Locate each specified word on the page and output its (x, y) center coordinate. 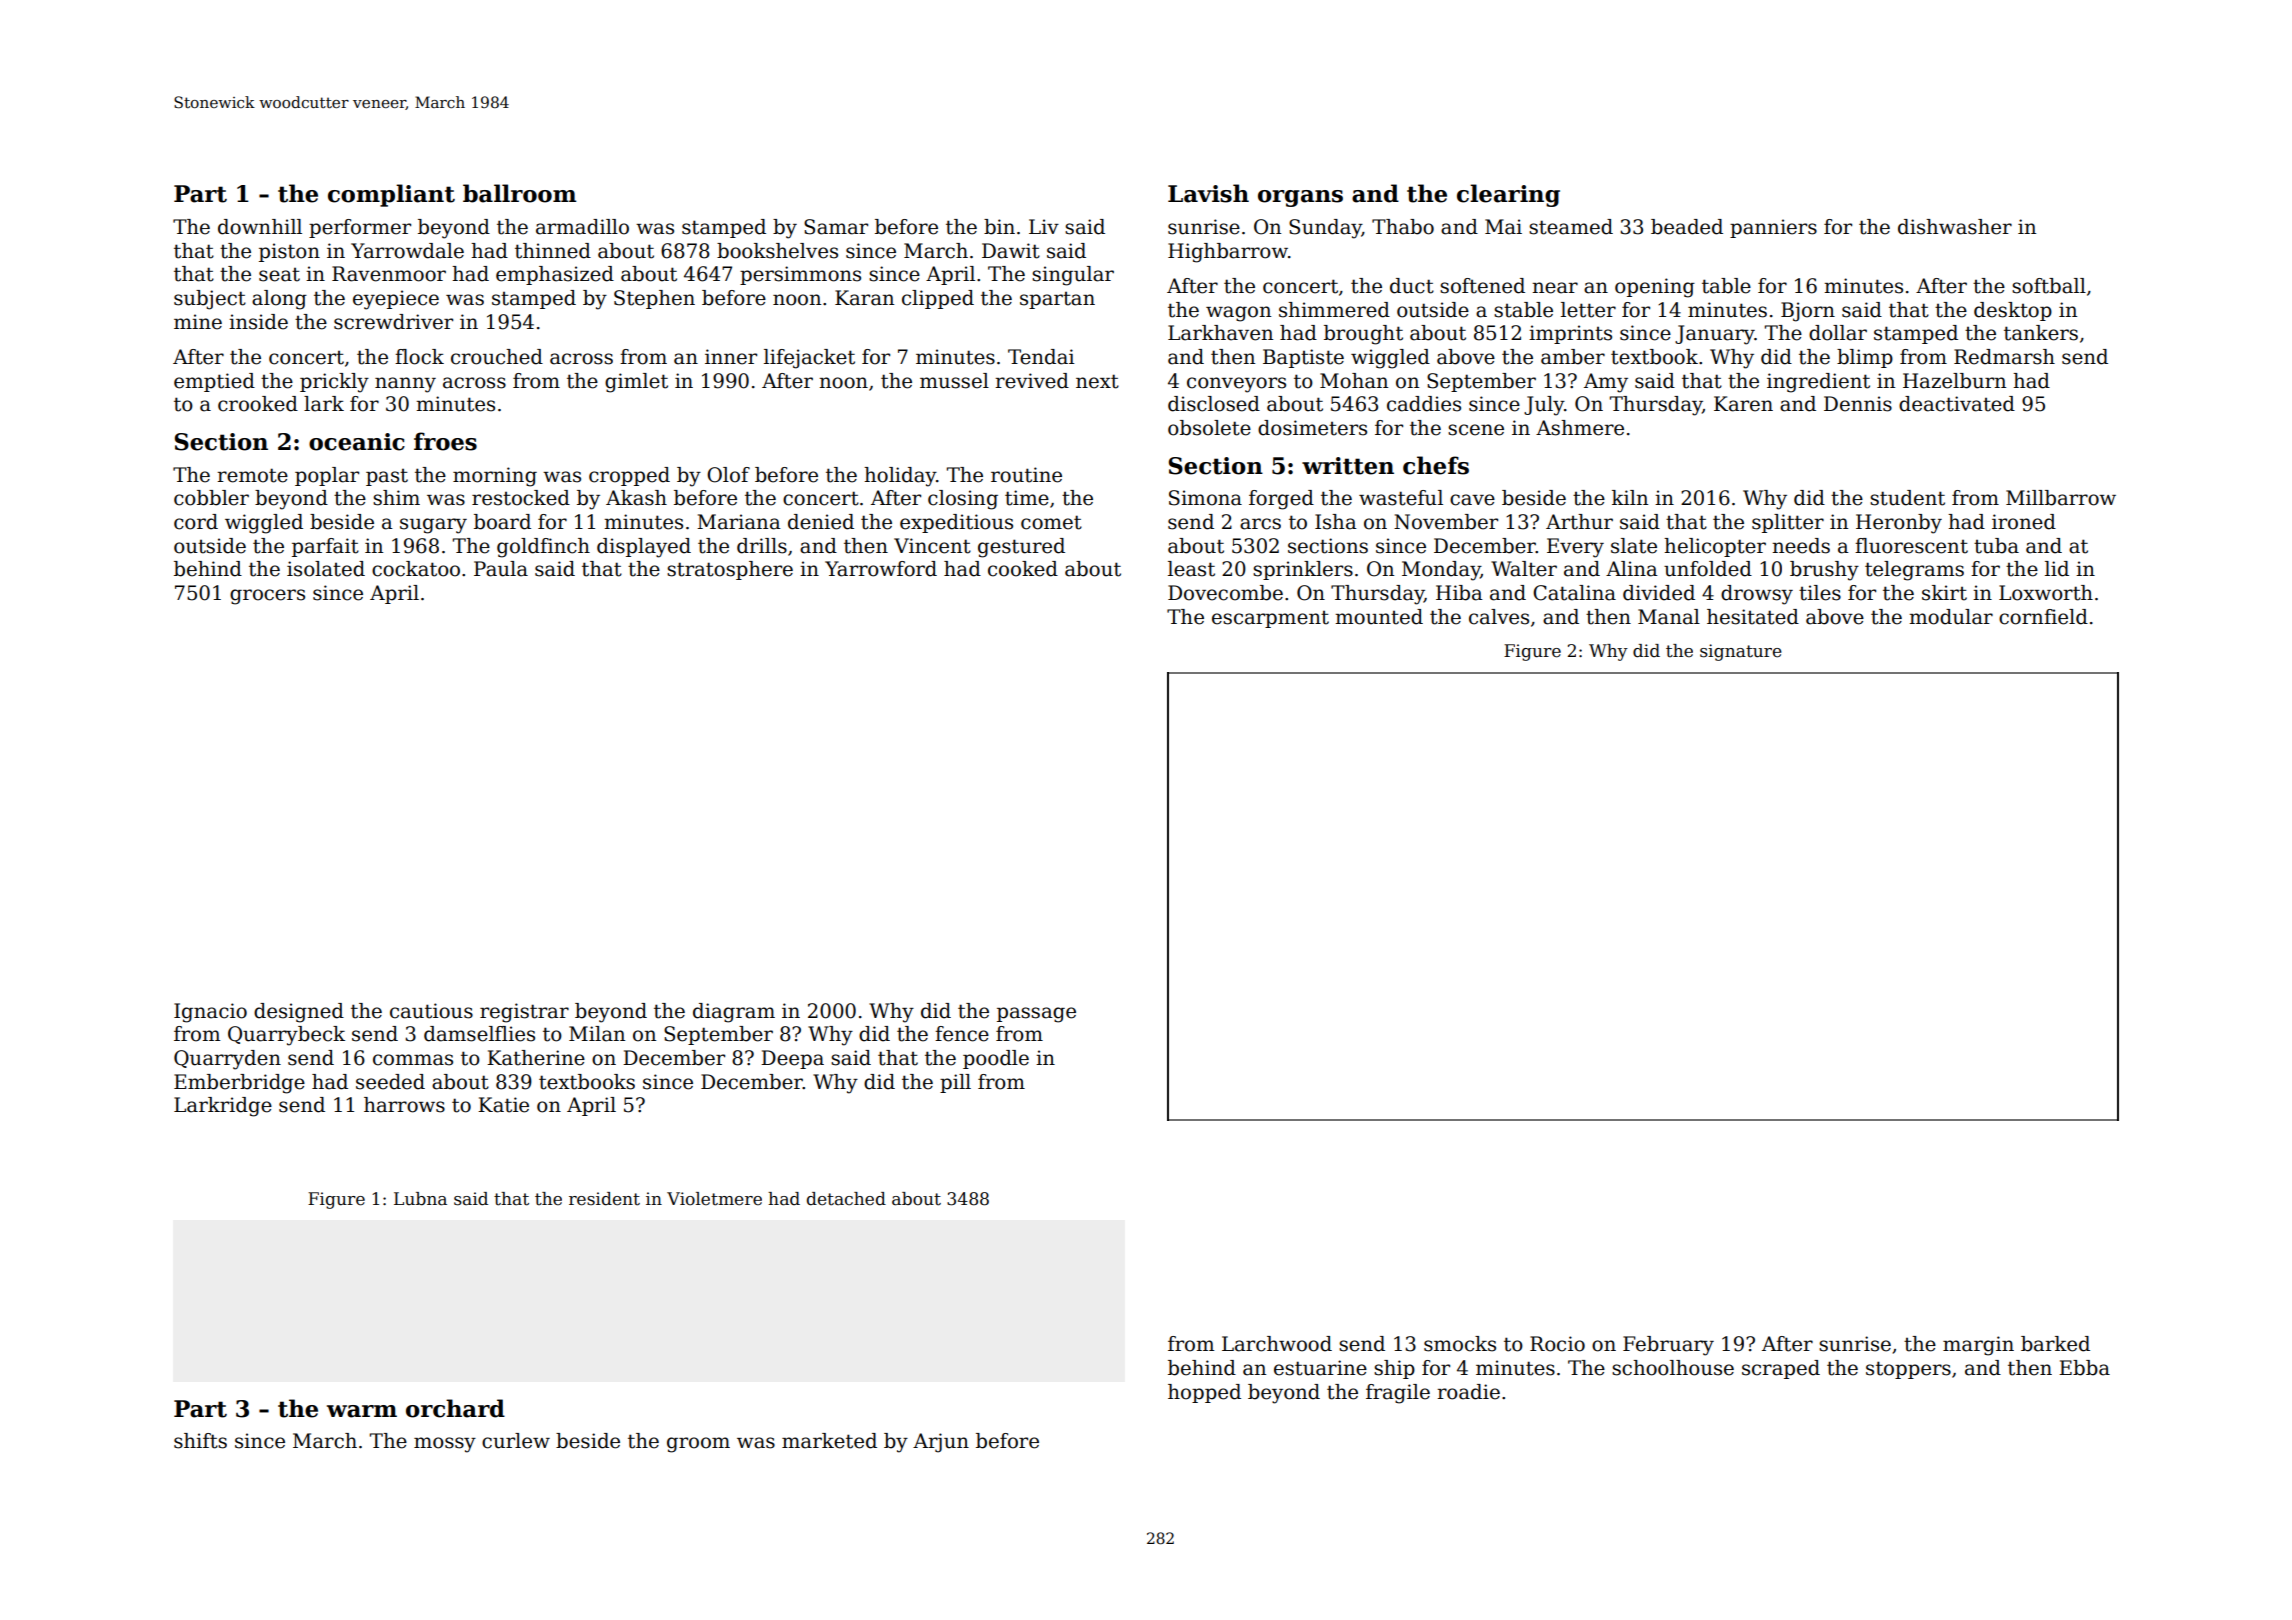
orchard (455, 1408)
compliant (391, 195)
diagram (734, 1013)
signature (1741, 652)
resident (604, 1199)
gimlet (636, 383)
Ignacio (210, 1013)
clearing (1508, 195)
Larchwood (1277, 1344)
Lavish (1208, 193)
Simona (1205, 498)
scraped (1781, 1369)
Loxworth (2046, 593)
